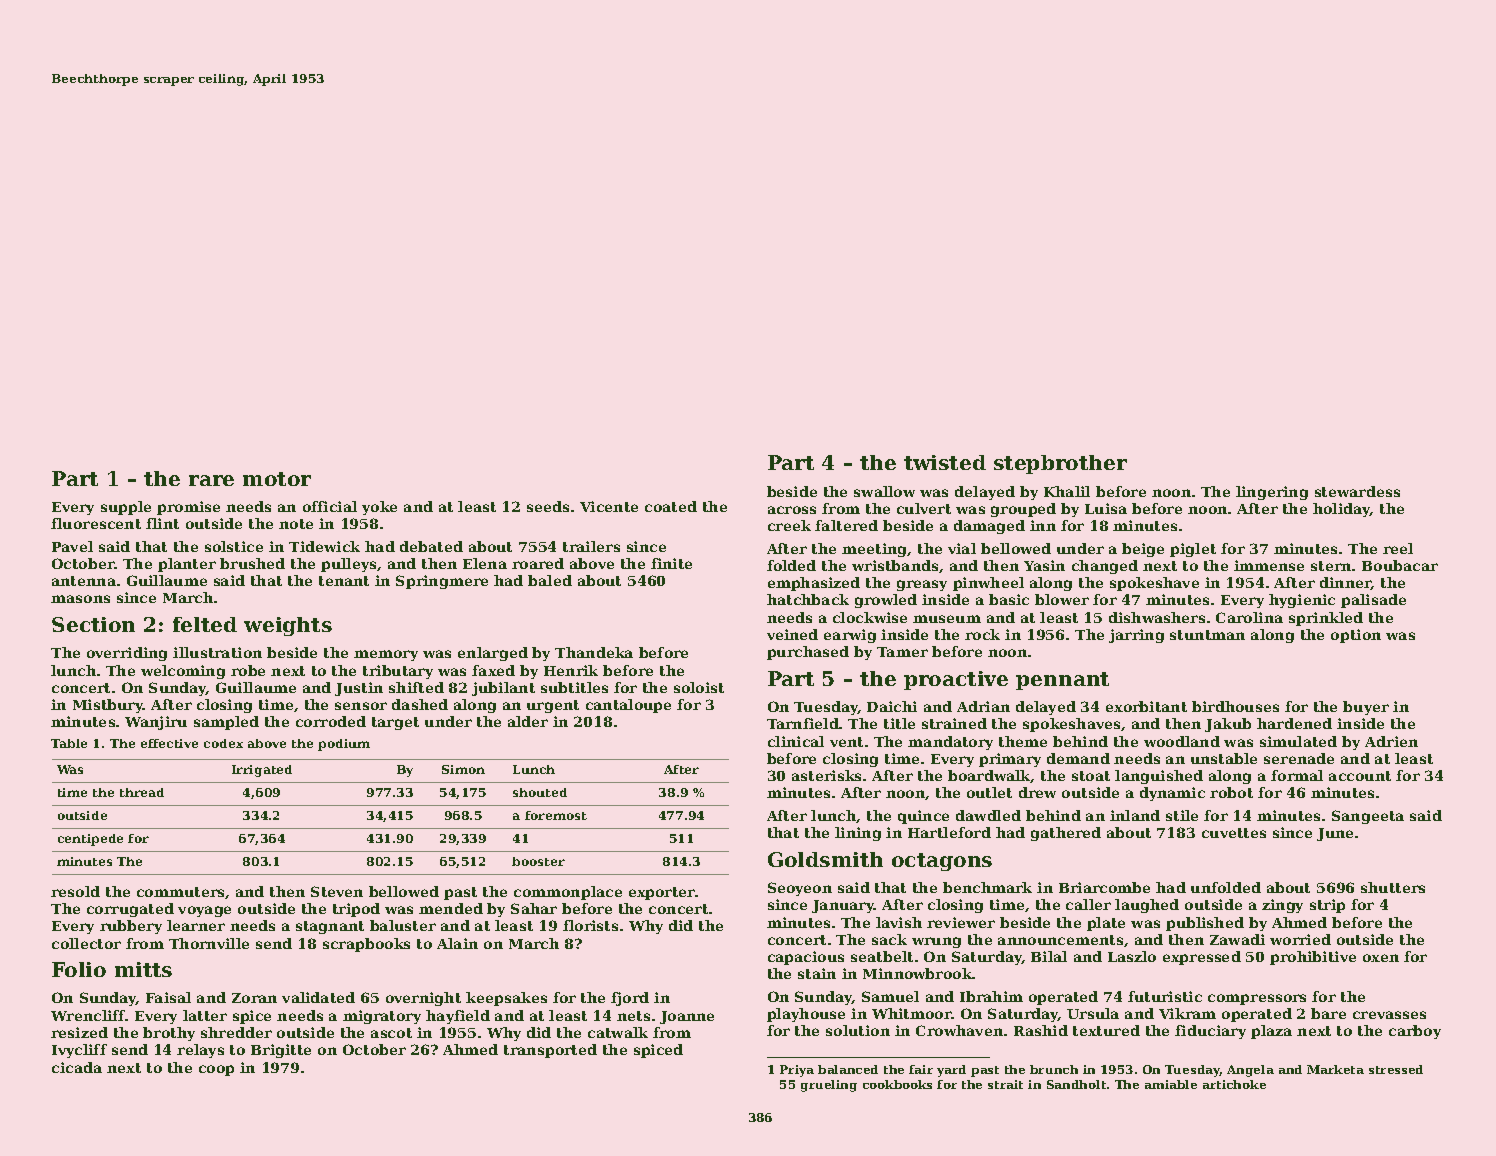  What do you see at coordinates (882, 956) in the screenshot?
I see `seatbelt` at bounding box center [882, 956].
